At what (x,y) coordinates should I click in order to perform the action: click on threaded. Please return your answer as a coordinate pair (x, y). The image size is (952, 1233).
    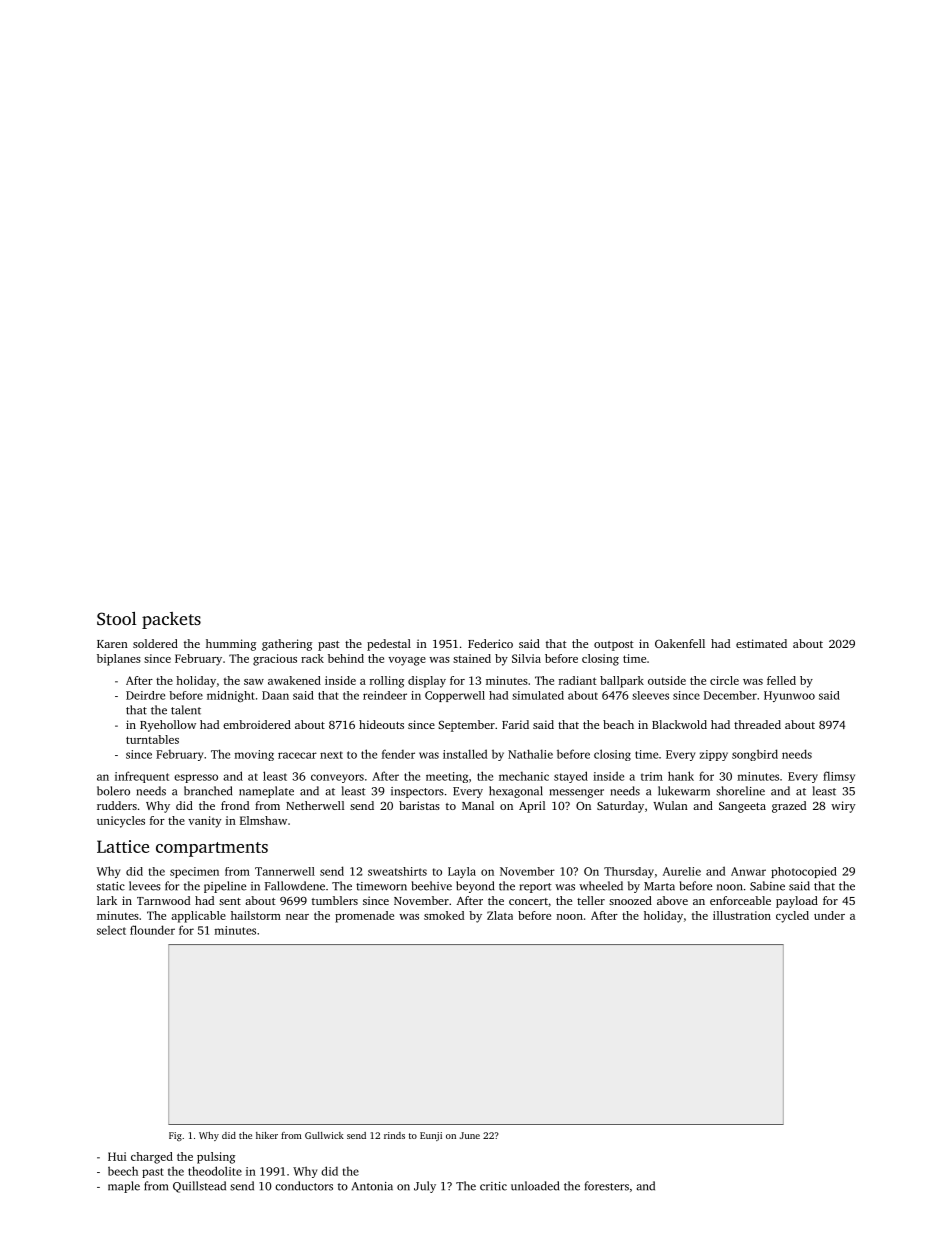
    Looking at the image, I should click on (757, 724).
